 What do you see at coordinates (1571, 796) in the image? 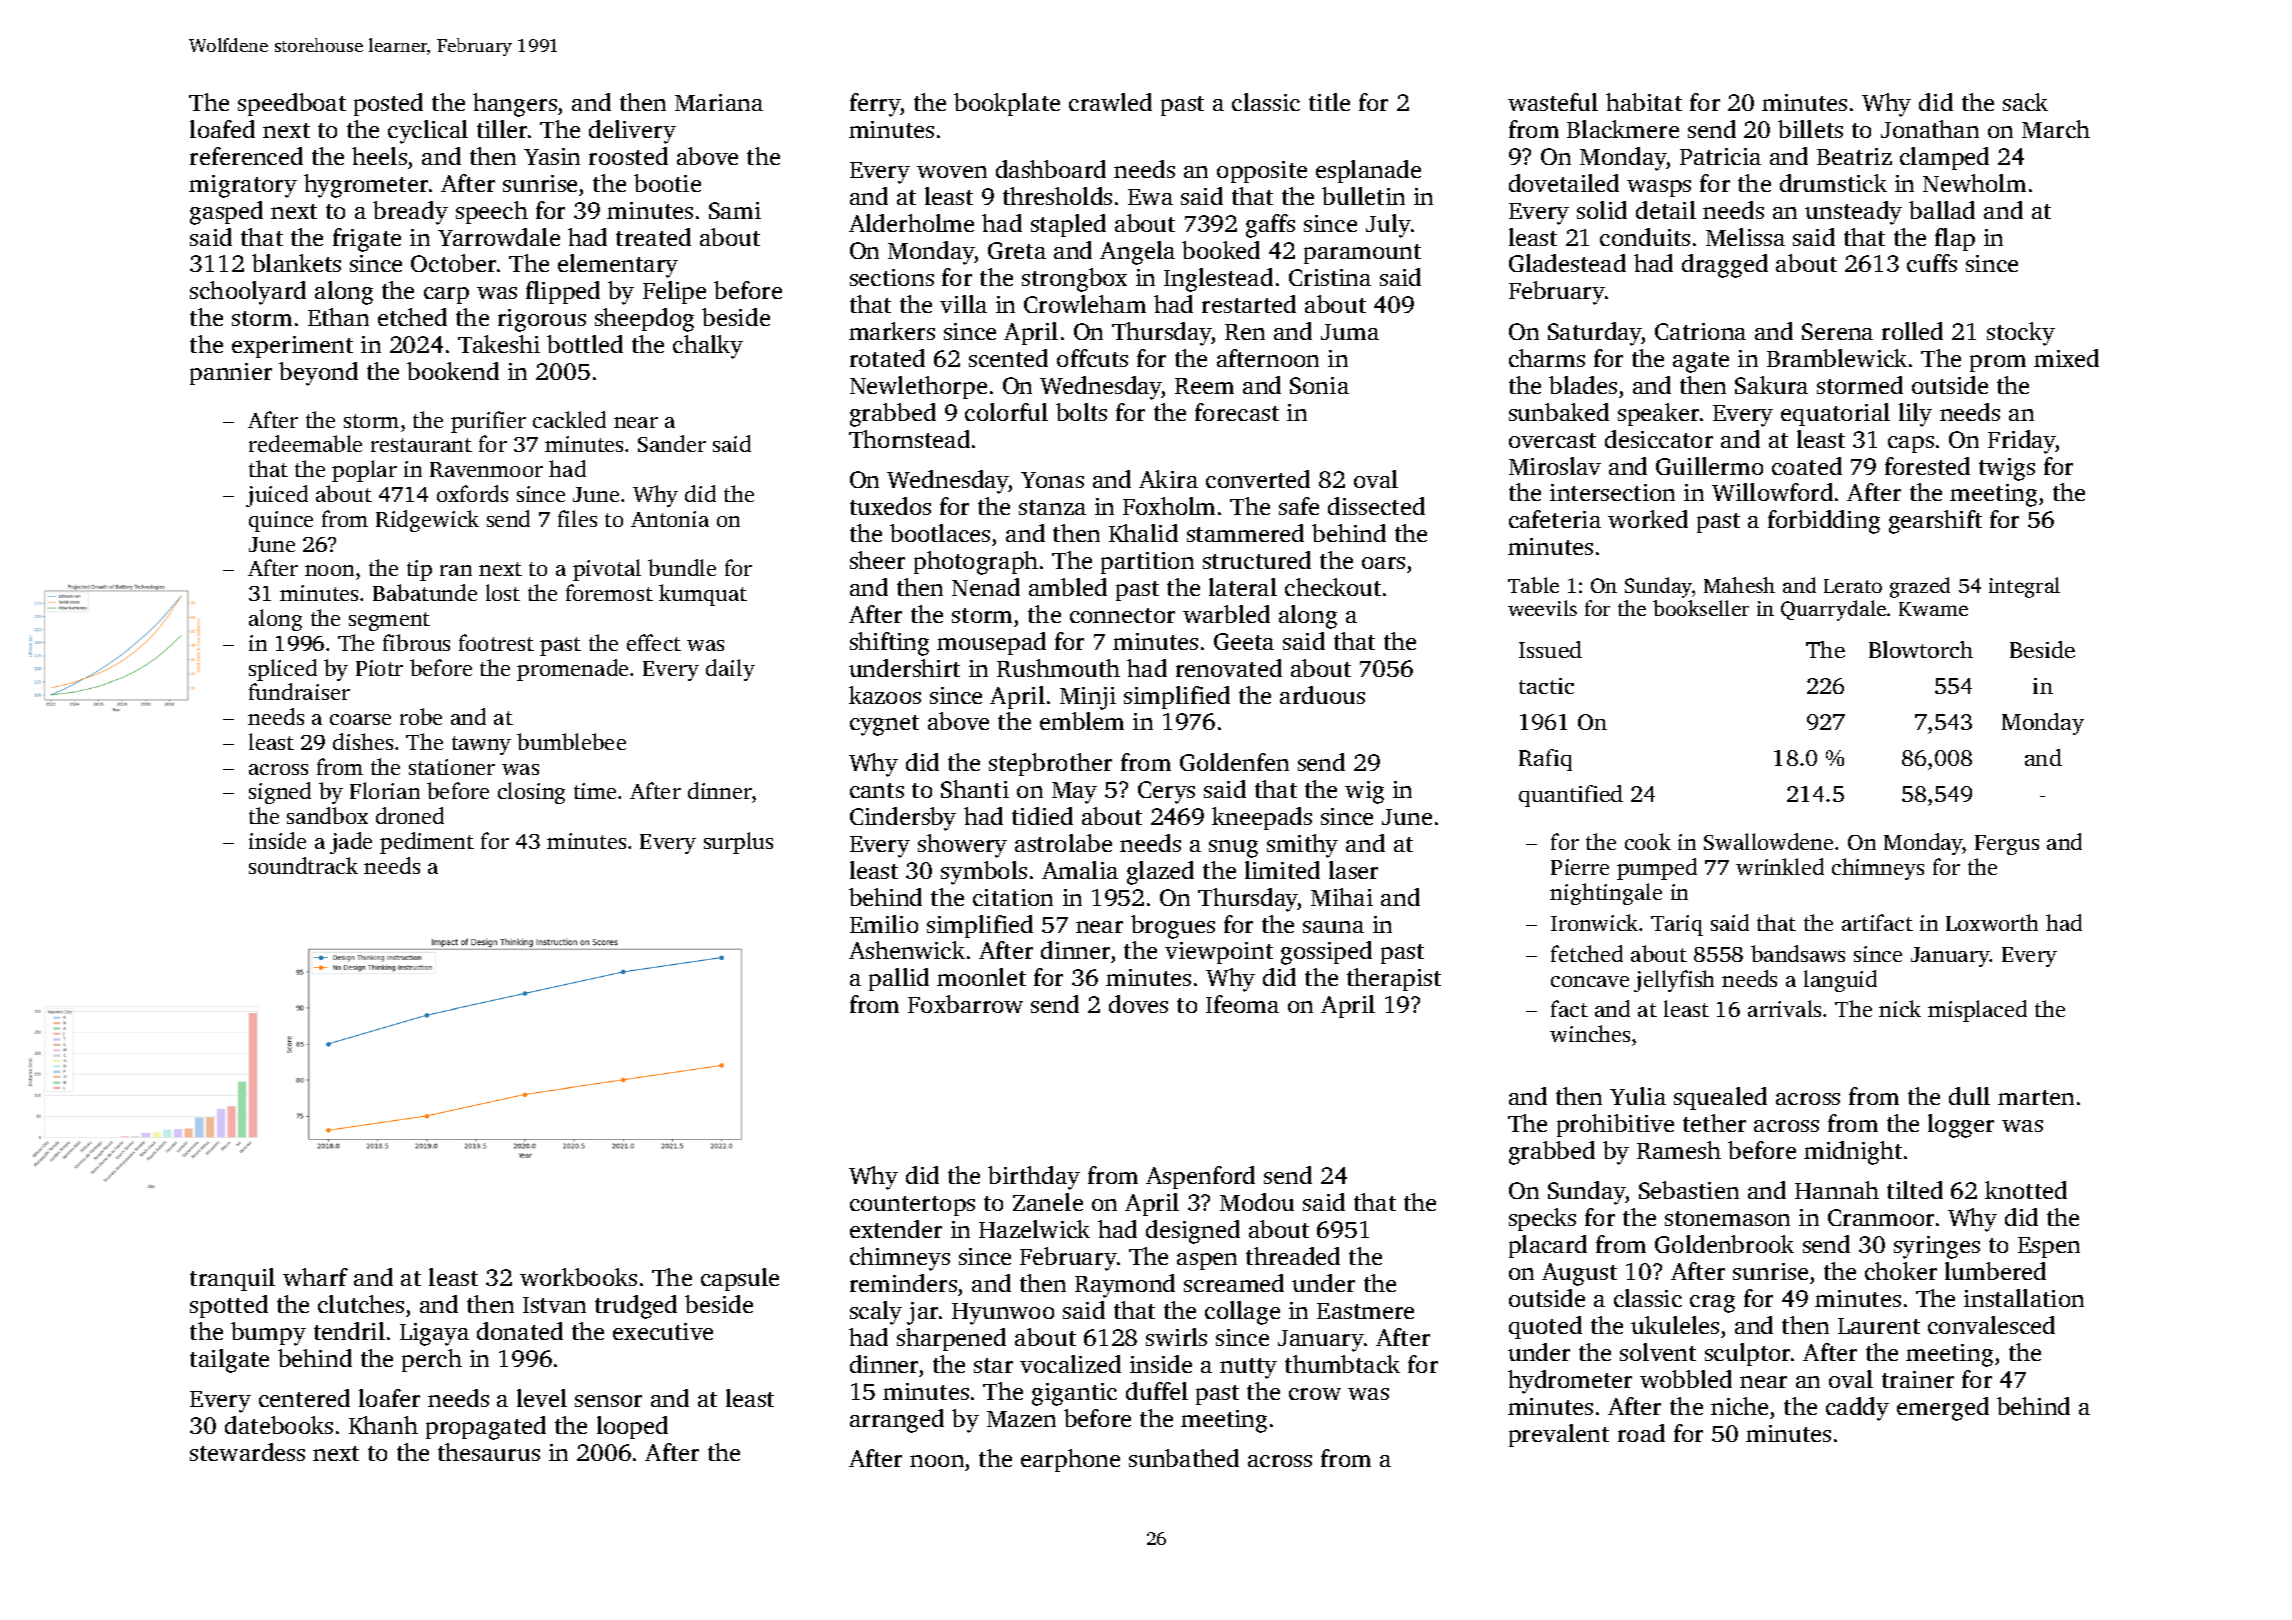
I see `quantified` at bounding box center [1571, 796].
